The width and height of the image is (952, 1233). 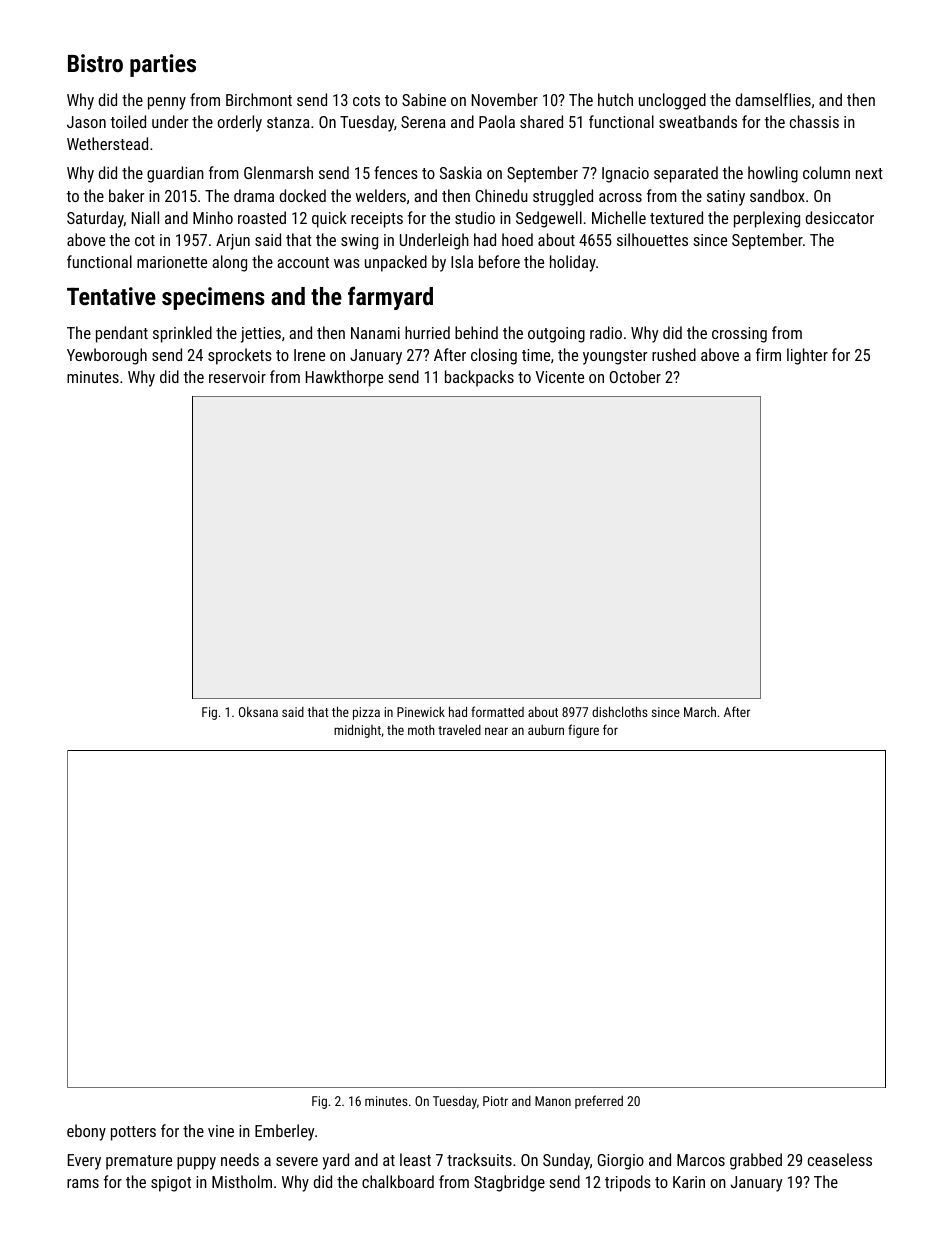 What do you see at coordinates (700, 712) in the image?
I see `March` at bounding box center [700, 712].
